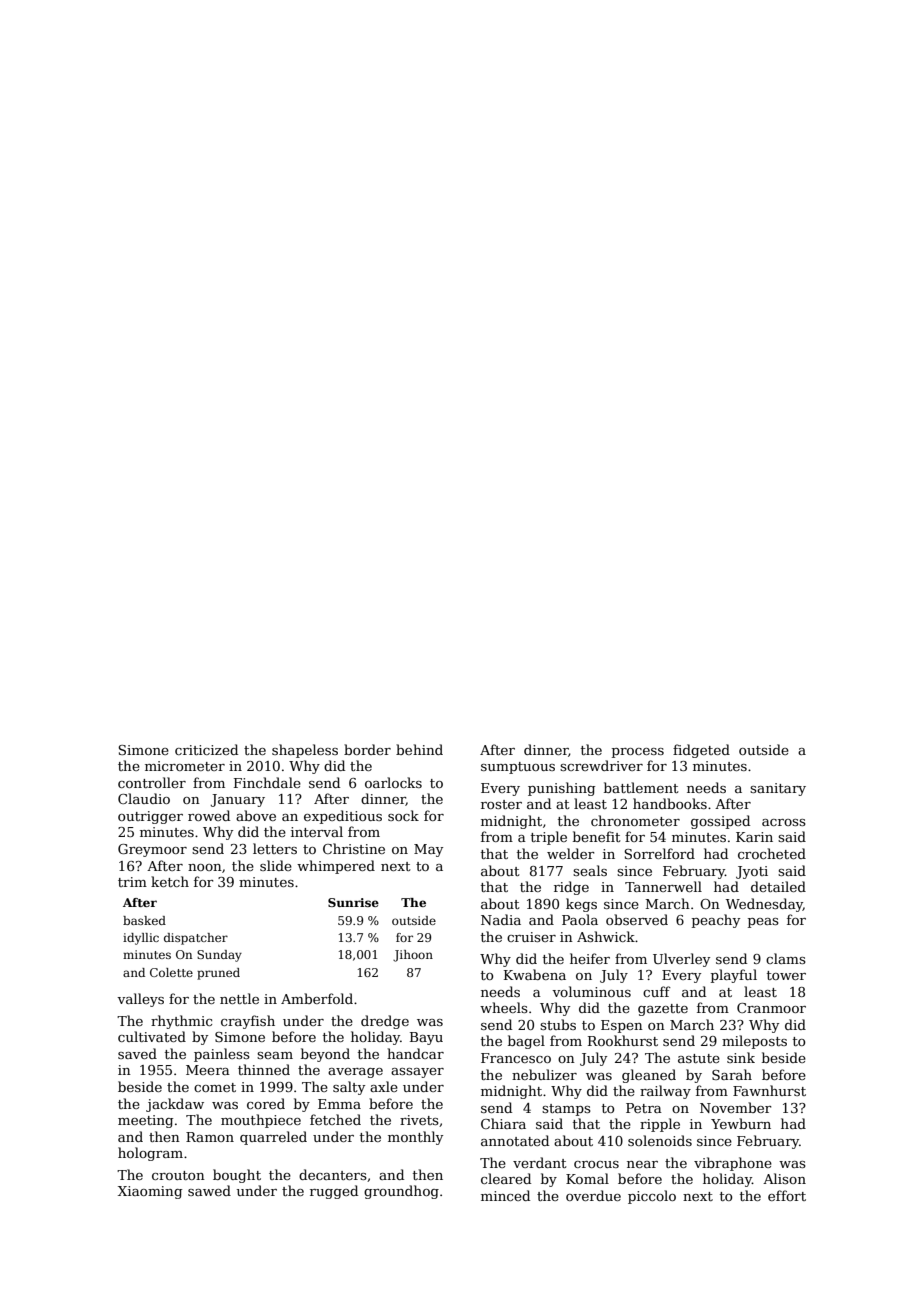 The width and height of the screenshot is (924, 1308). I want to click on tower, so click(786, 975).
